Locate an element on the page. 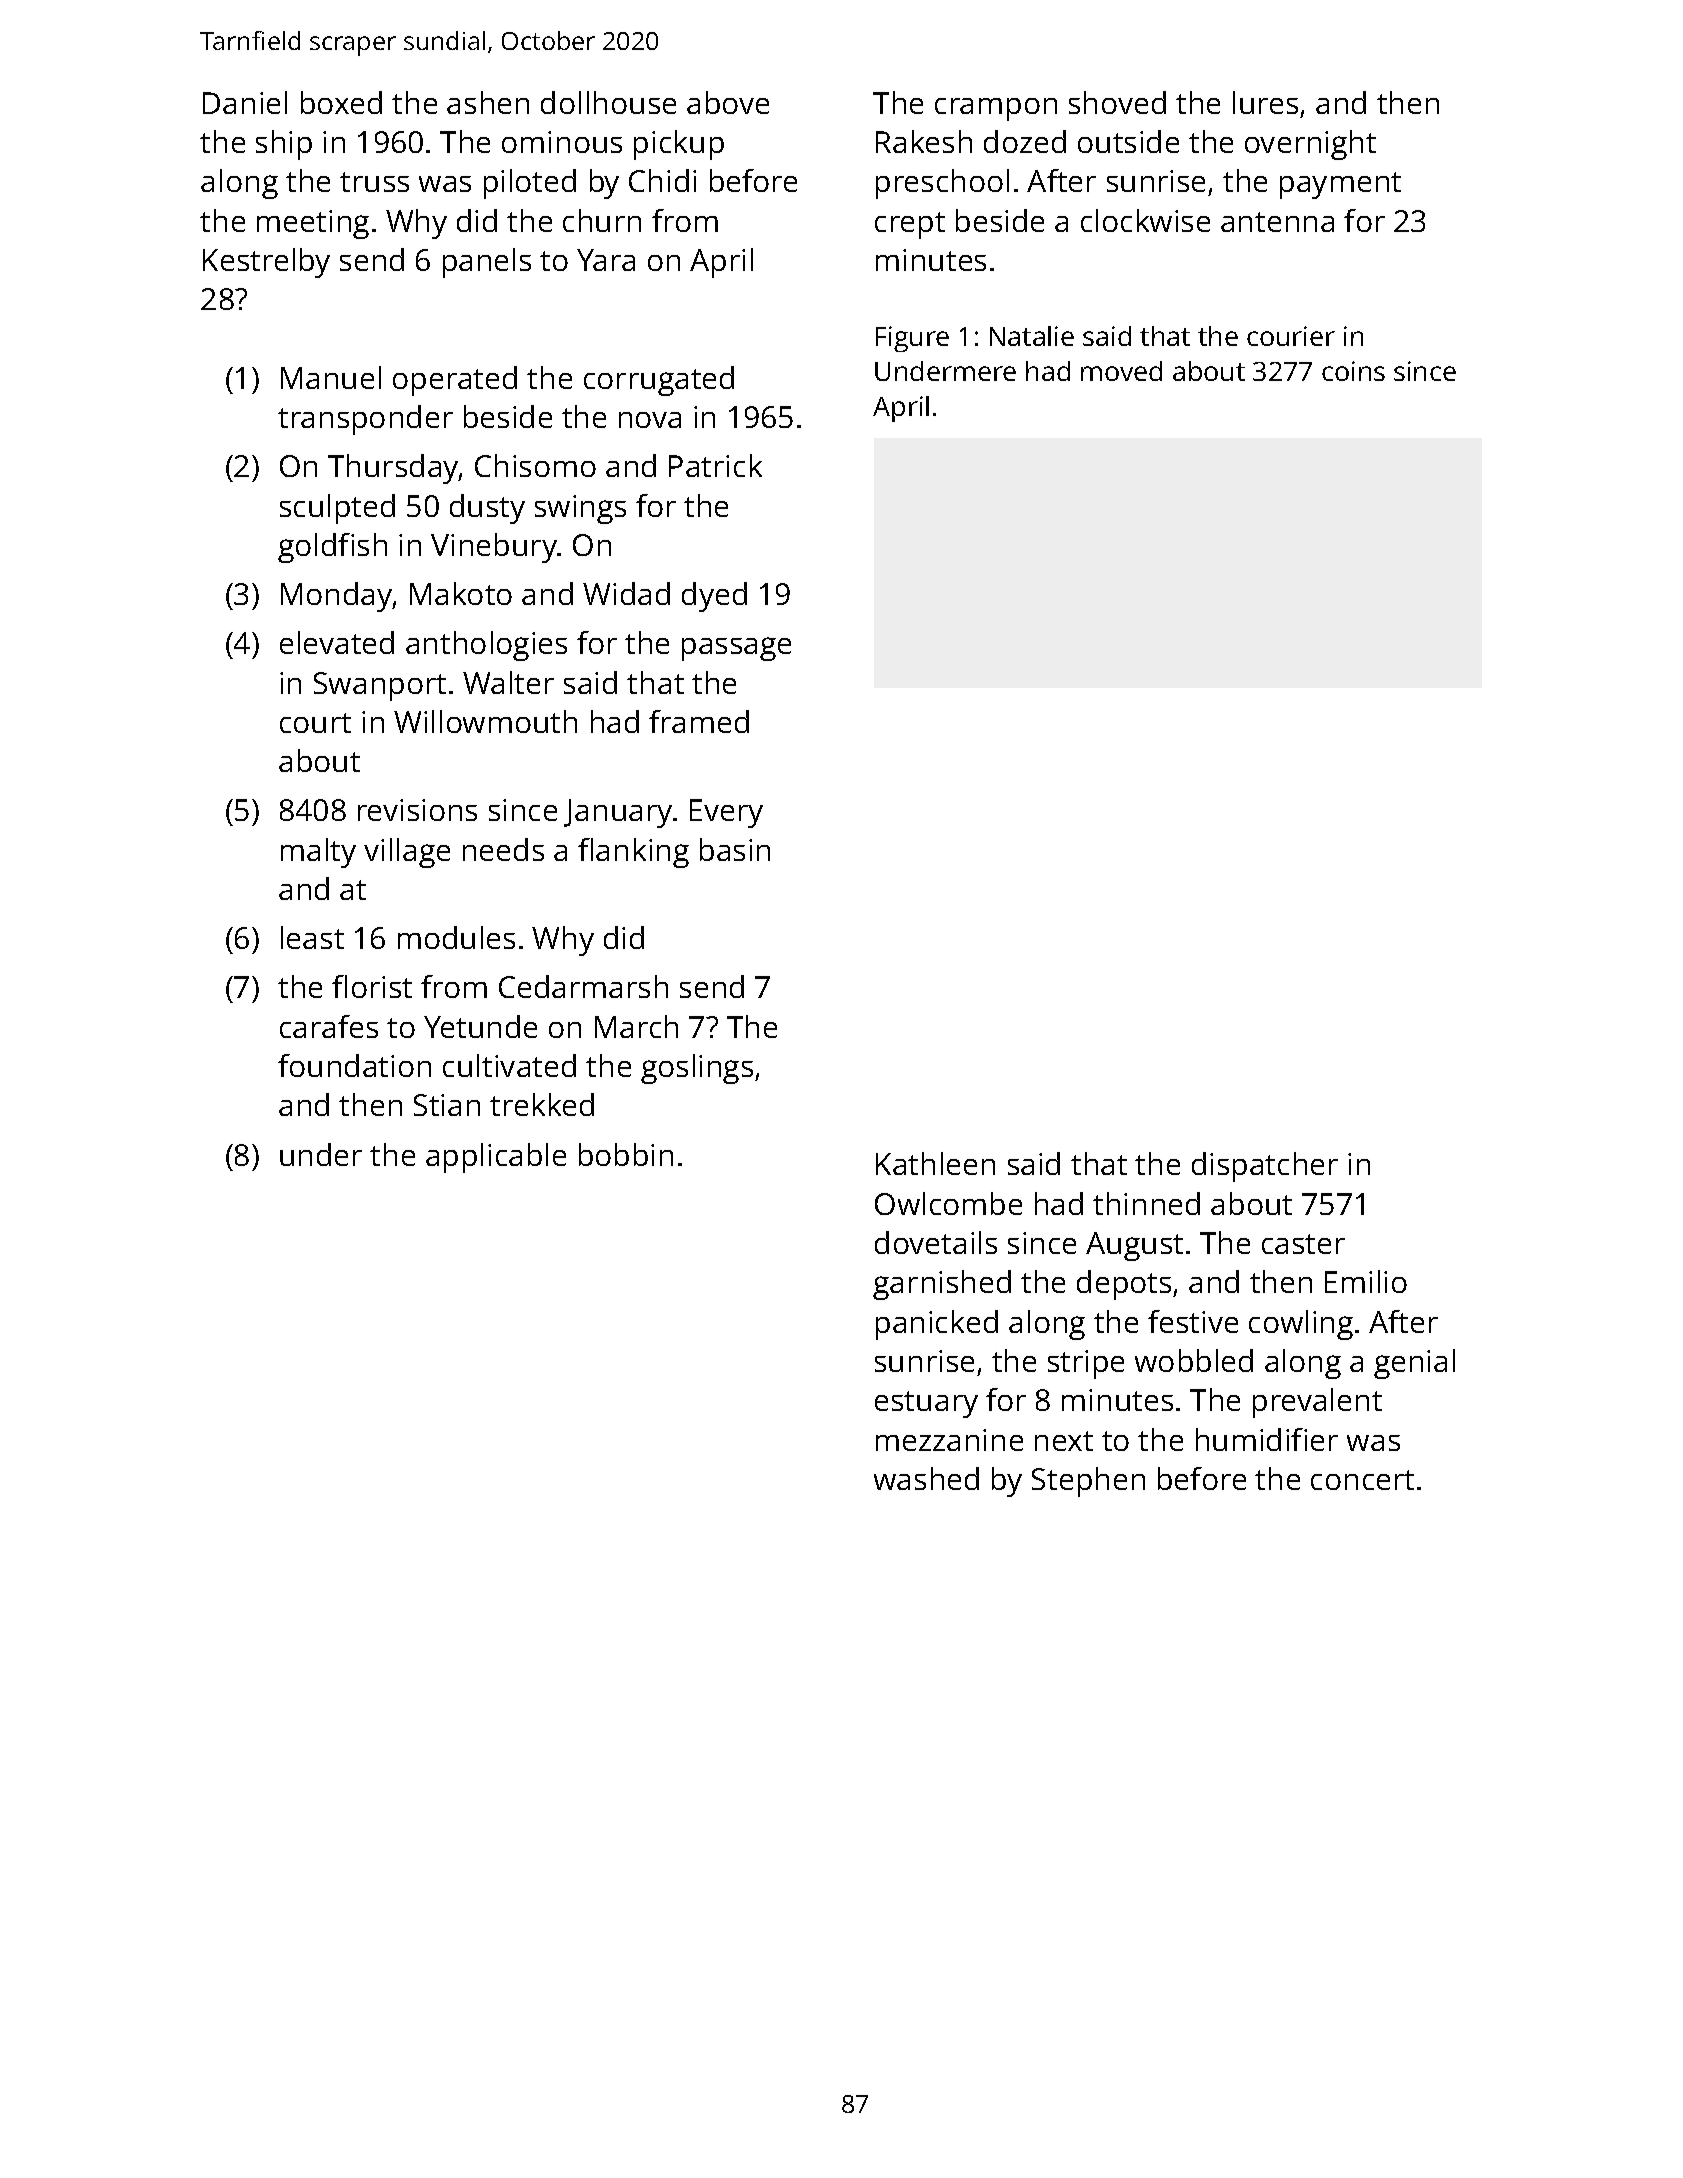  payment is located at coordinates (1340, 185).
